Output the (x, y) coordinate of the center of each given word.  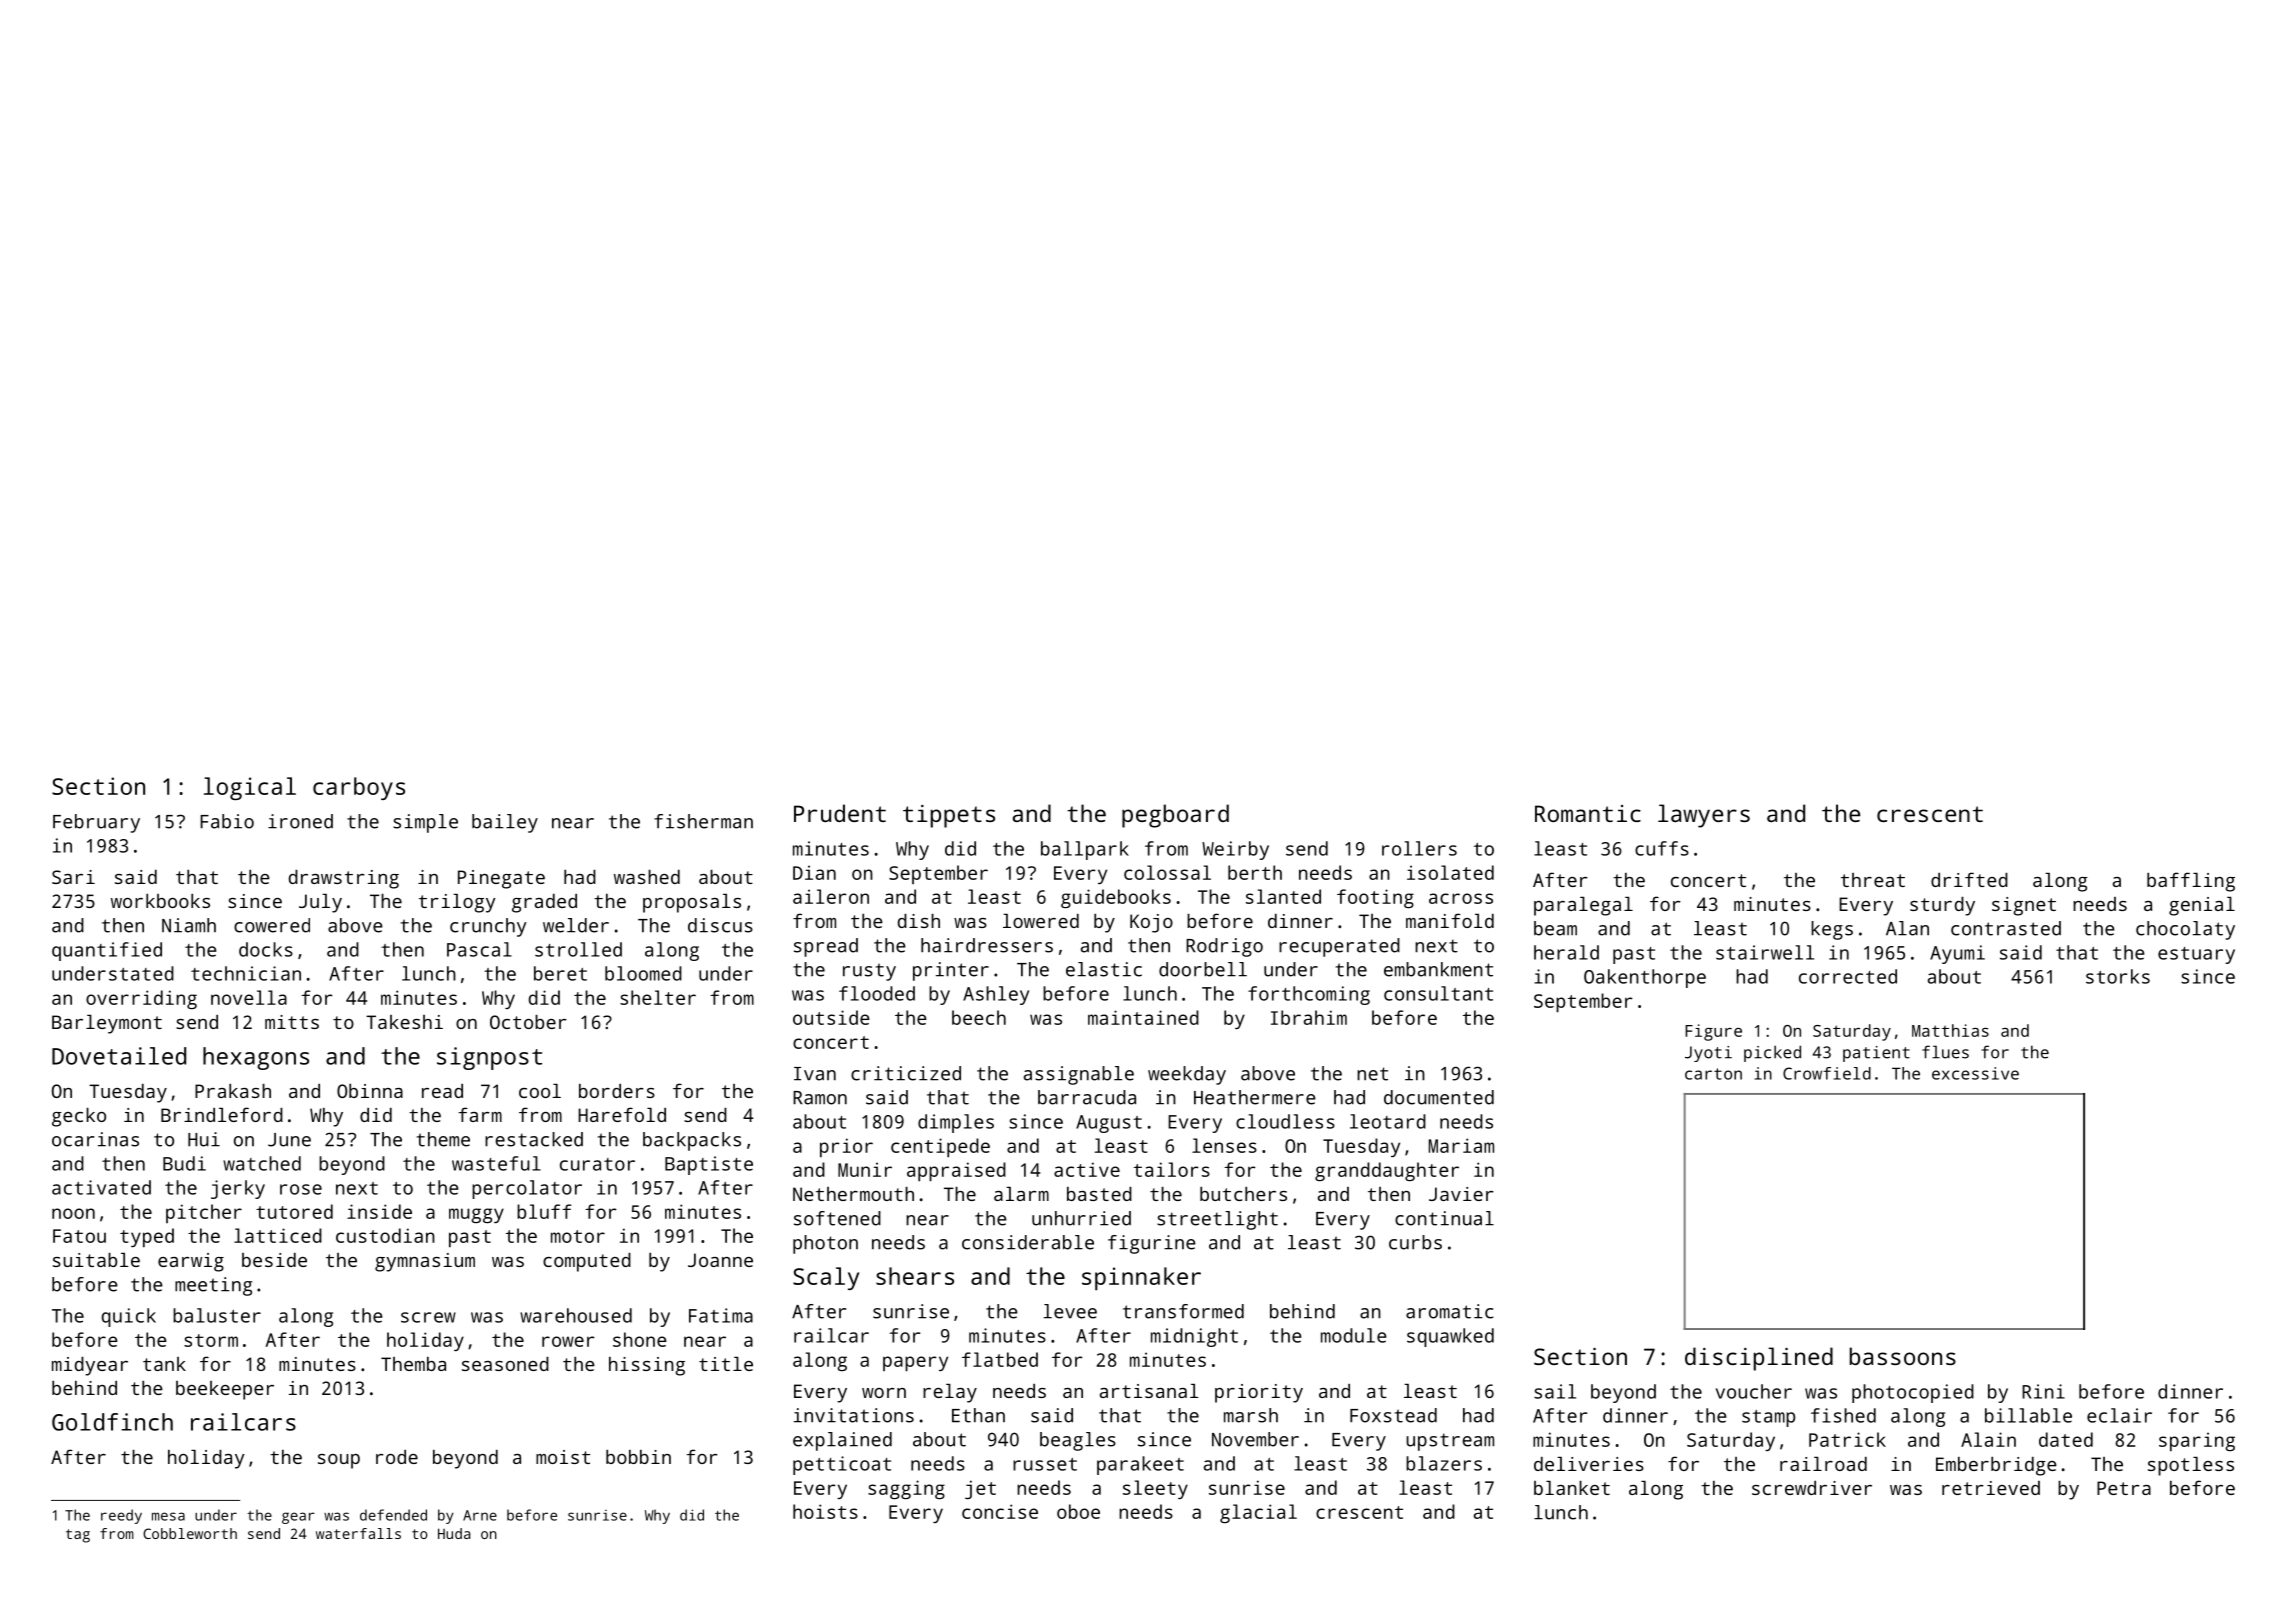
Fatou (79, 1236)
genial (2202, 906)
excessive (1975, 1073)
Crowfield (1827, 1073)
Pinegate (501, 879)
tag (78, 1536)
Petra (2124, 1488)
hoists (825, 1511)
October (528, 1022)
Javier (1461, 1194)
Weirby (1235, 850)
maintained (1143, 1017)
